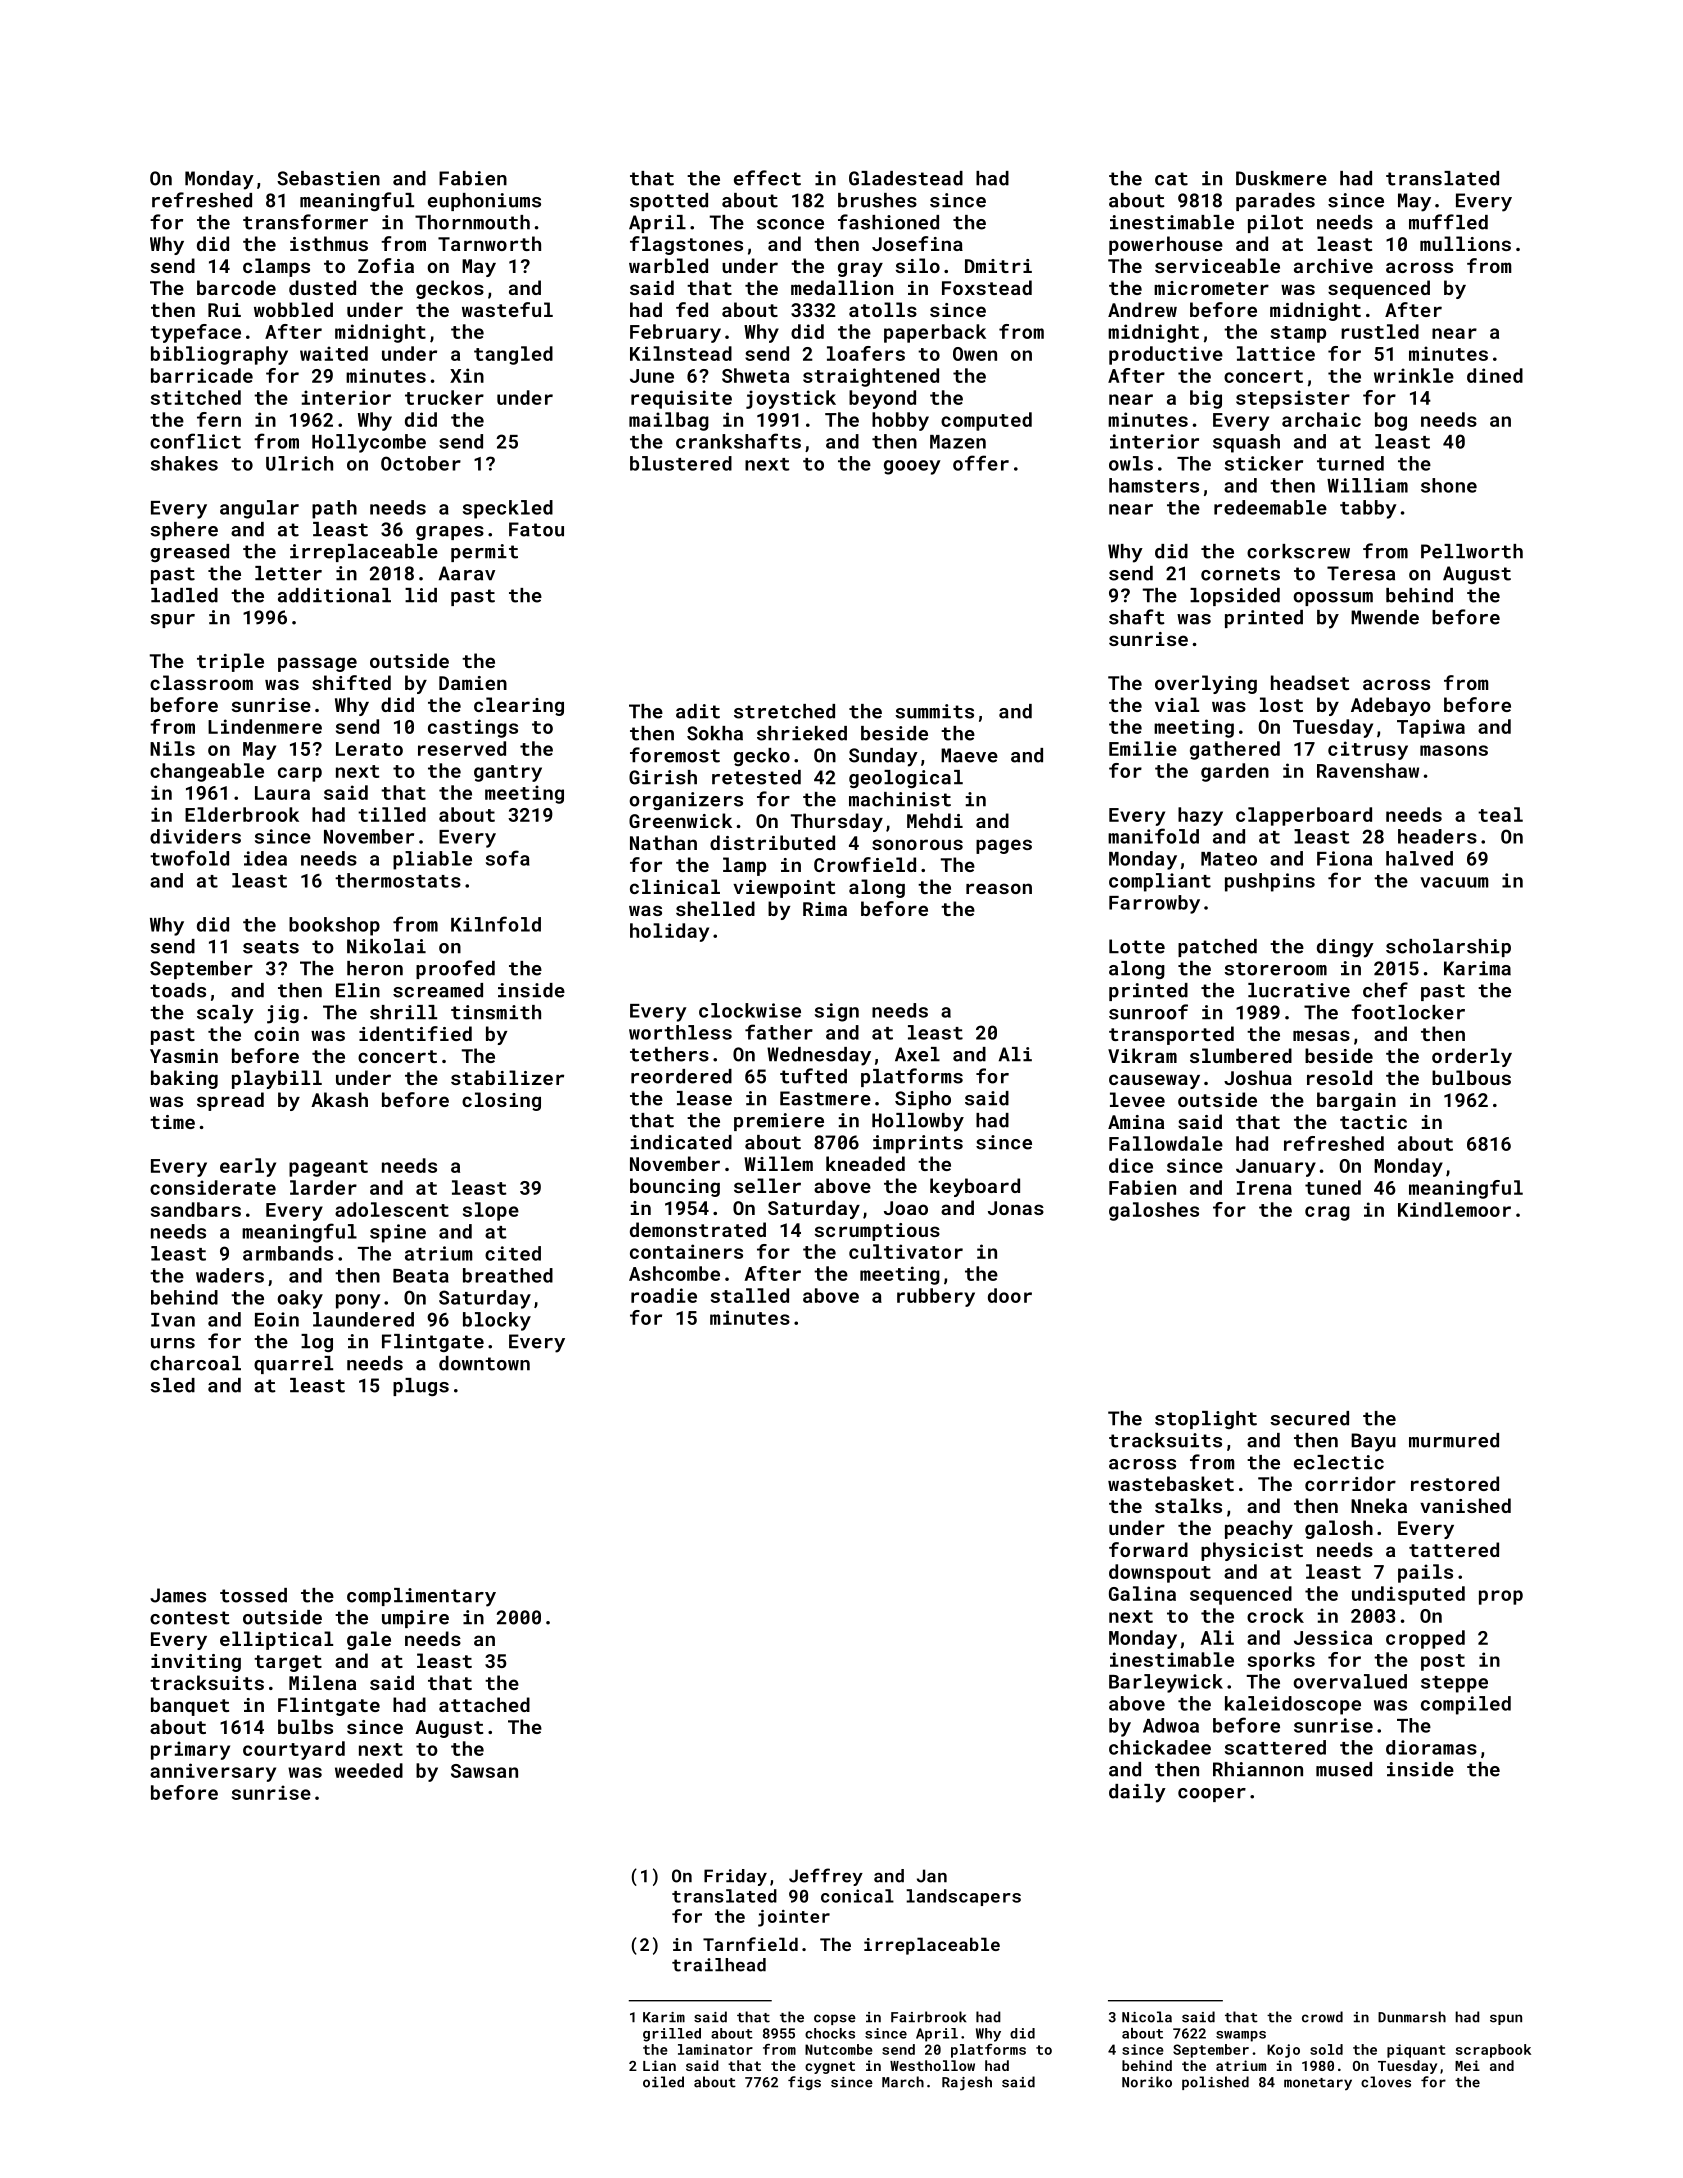 Image resolution: width=1683 pixels, height=2178 pixels. I want to click on shrieked, so click(802, 733).
